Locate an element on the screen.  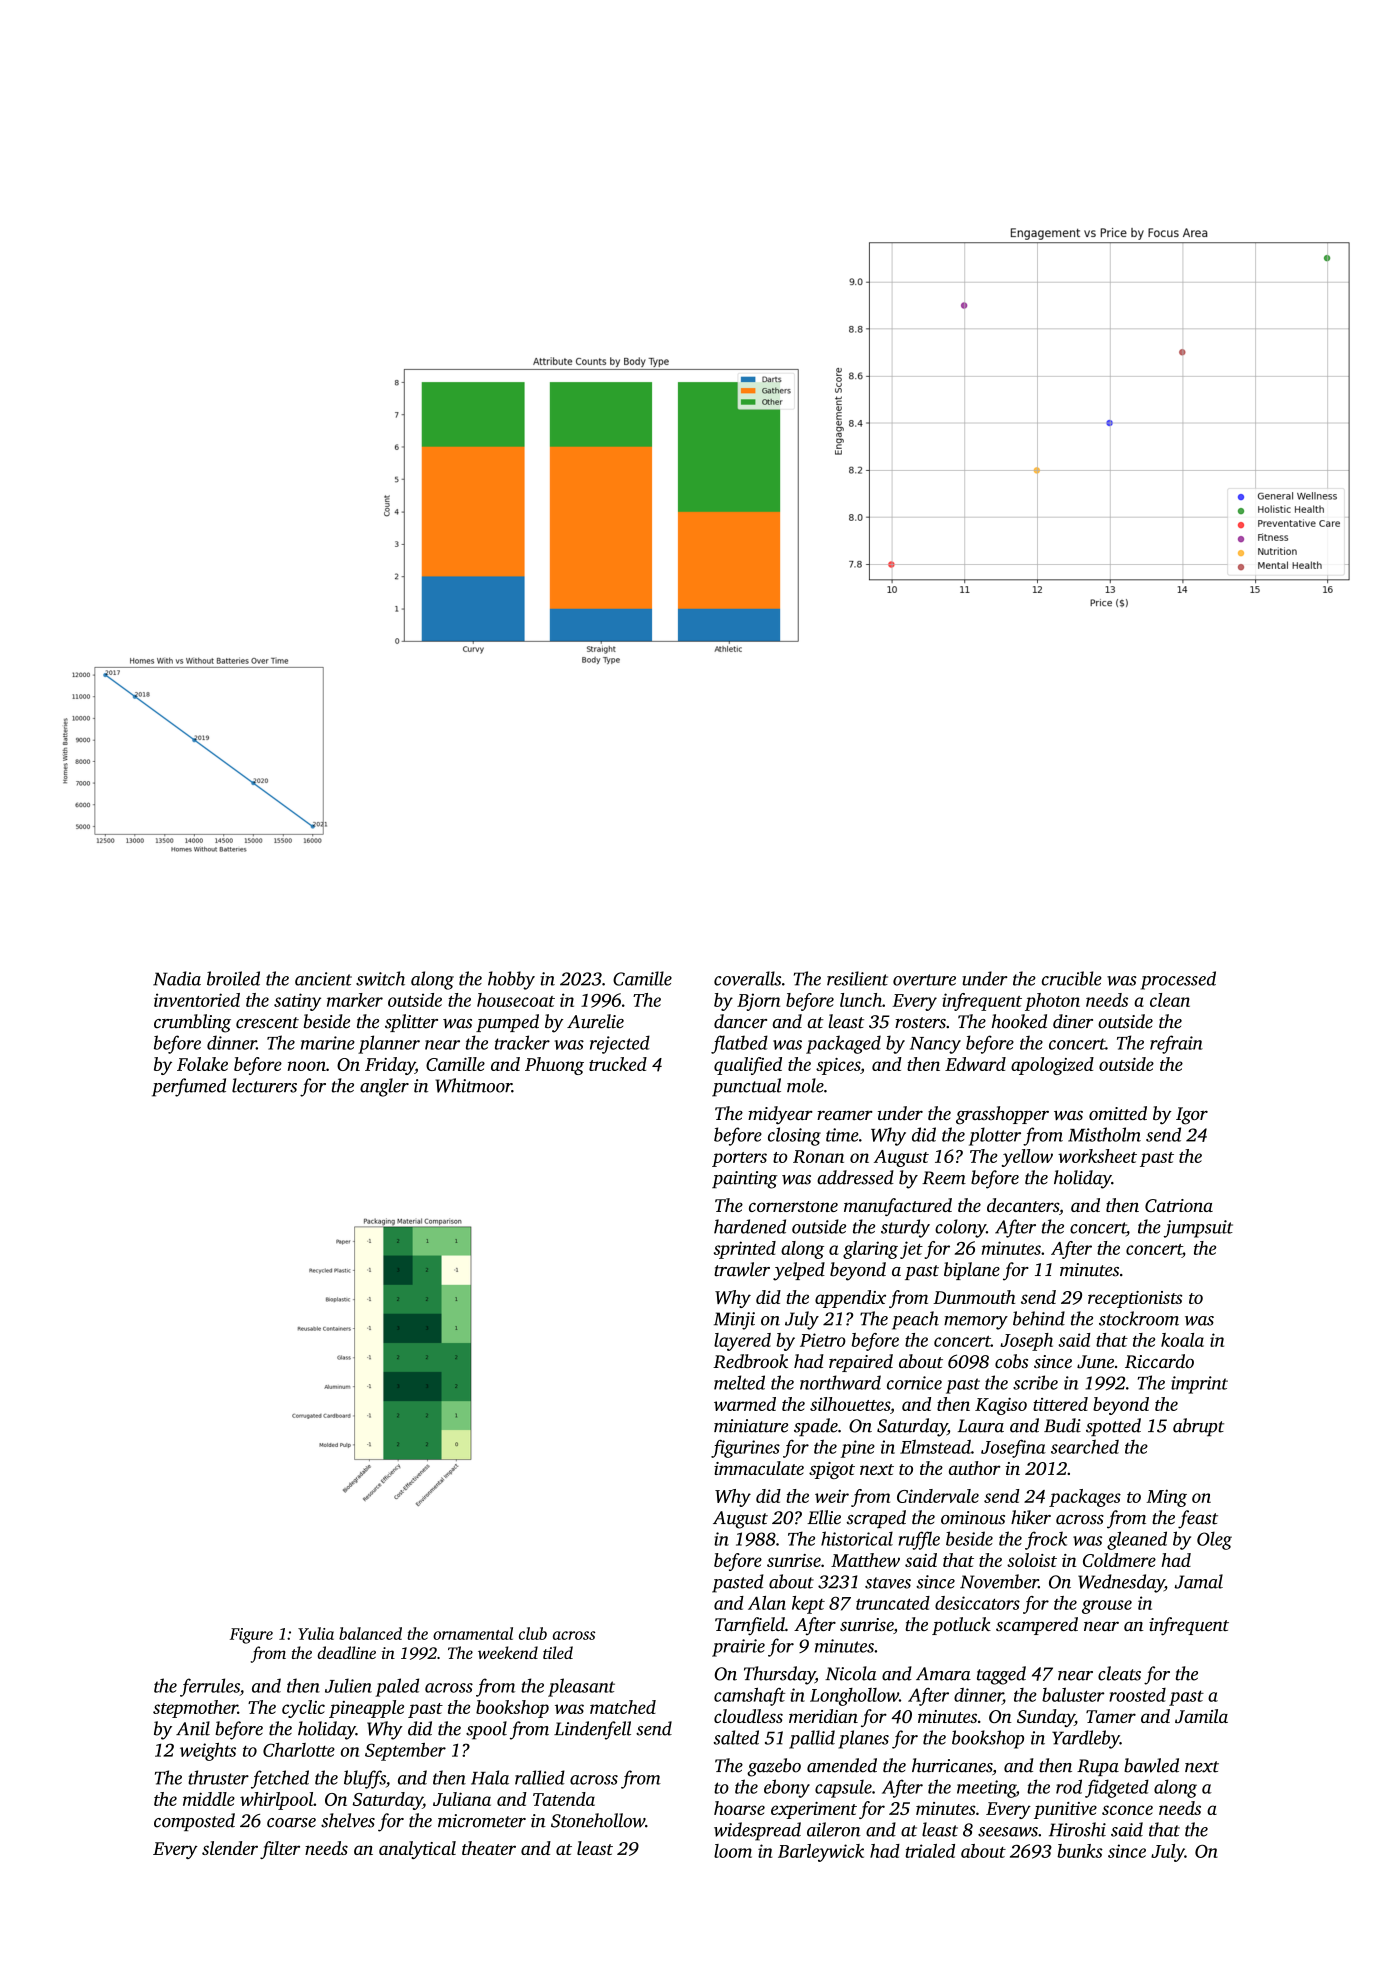
thruster is located at coordinates (218, 1777).
